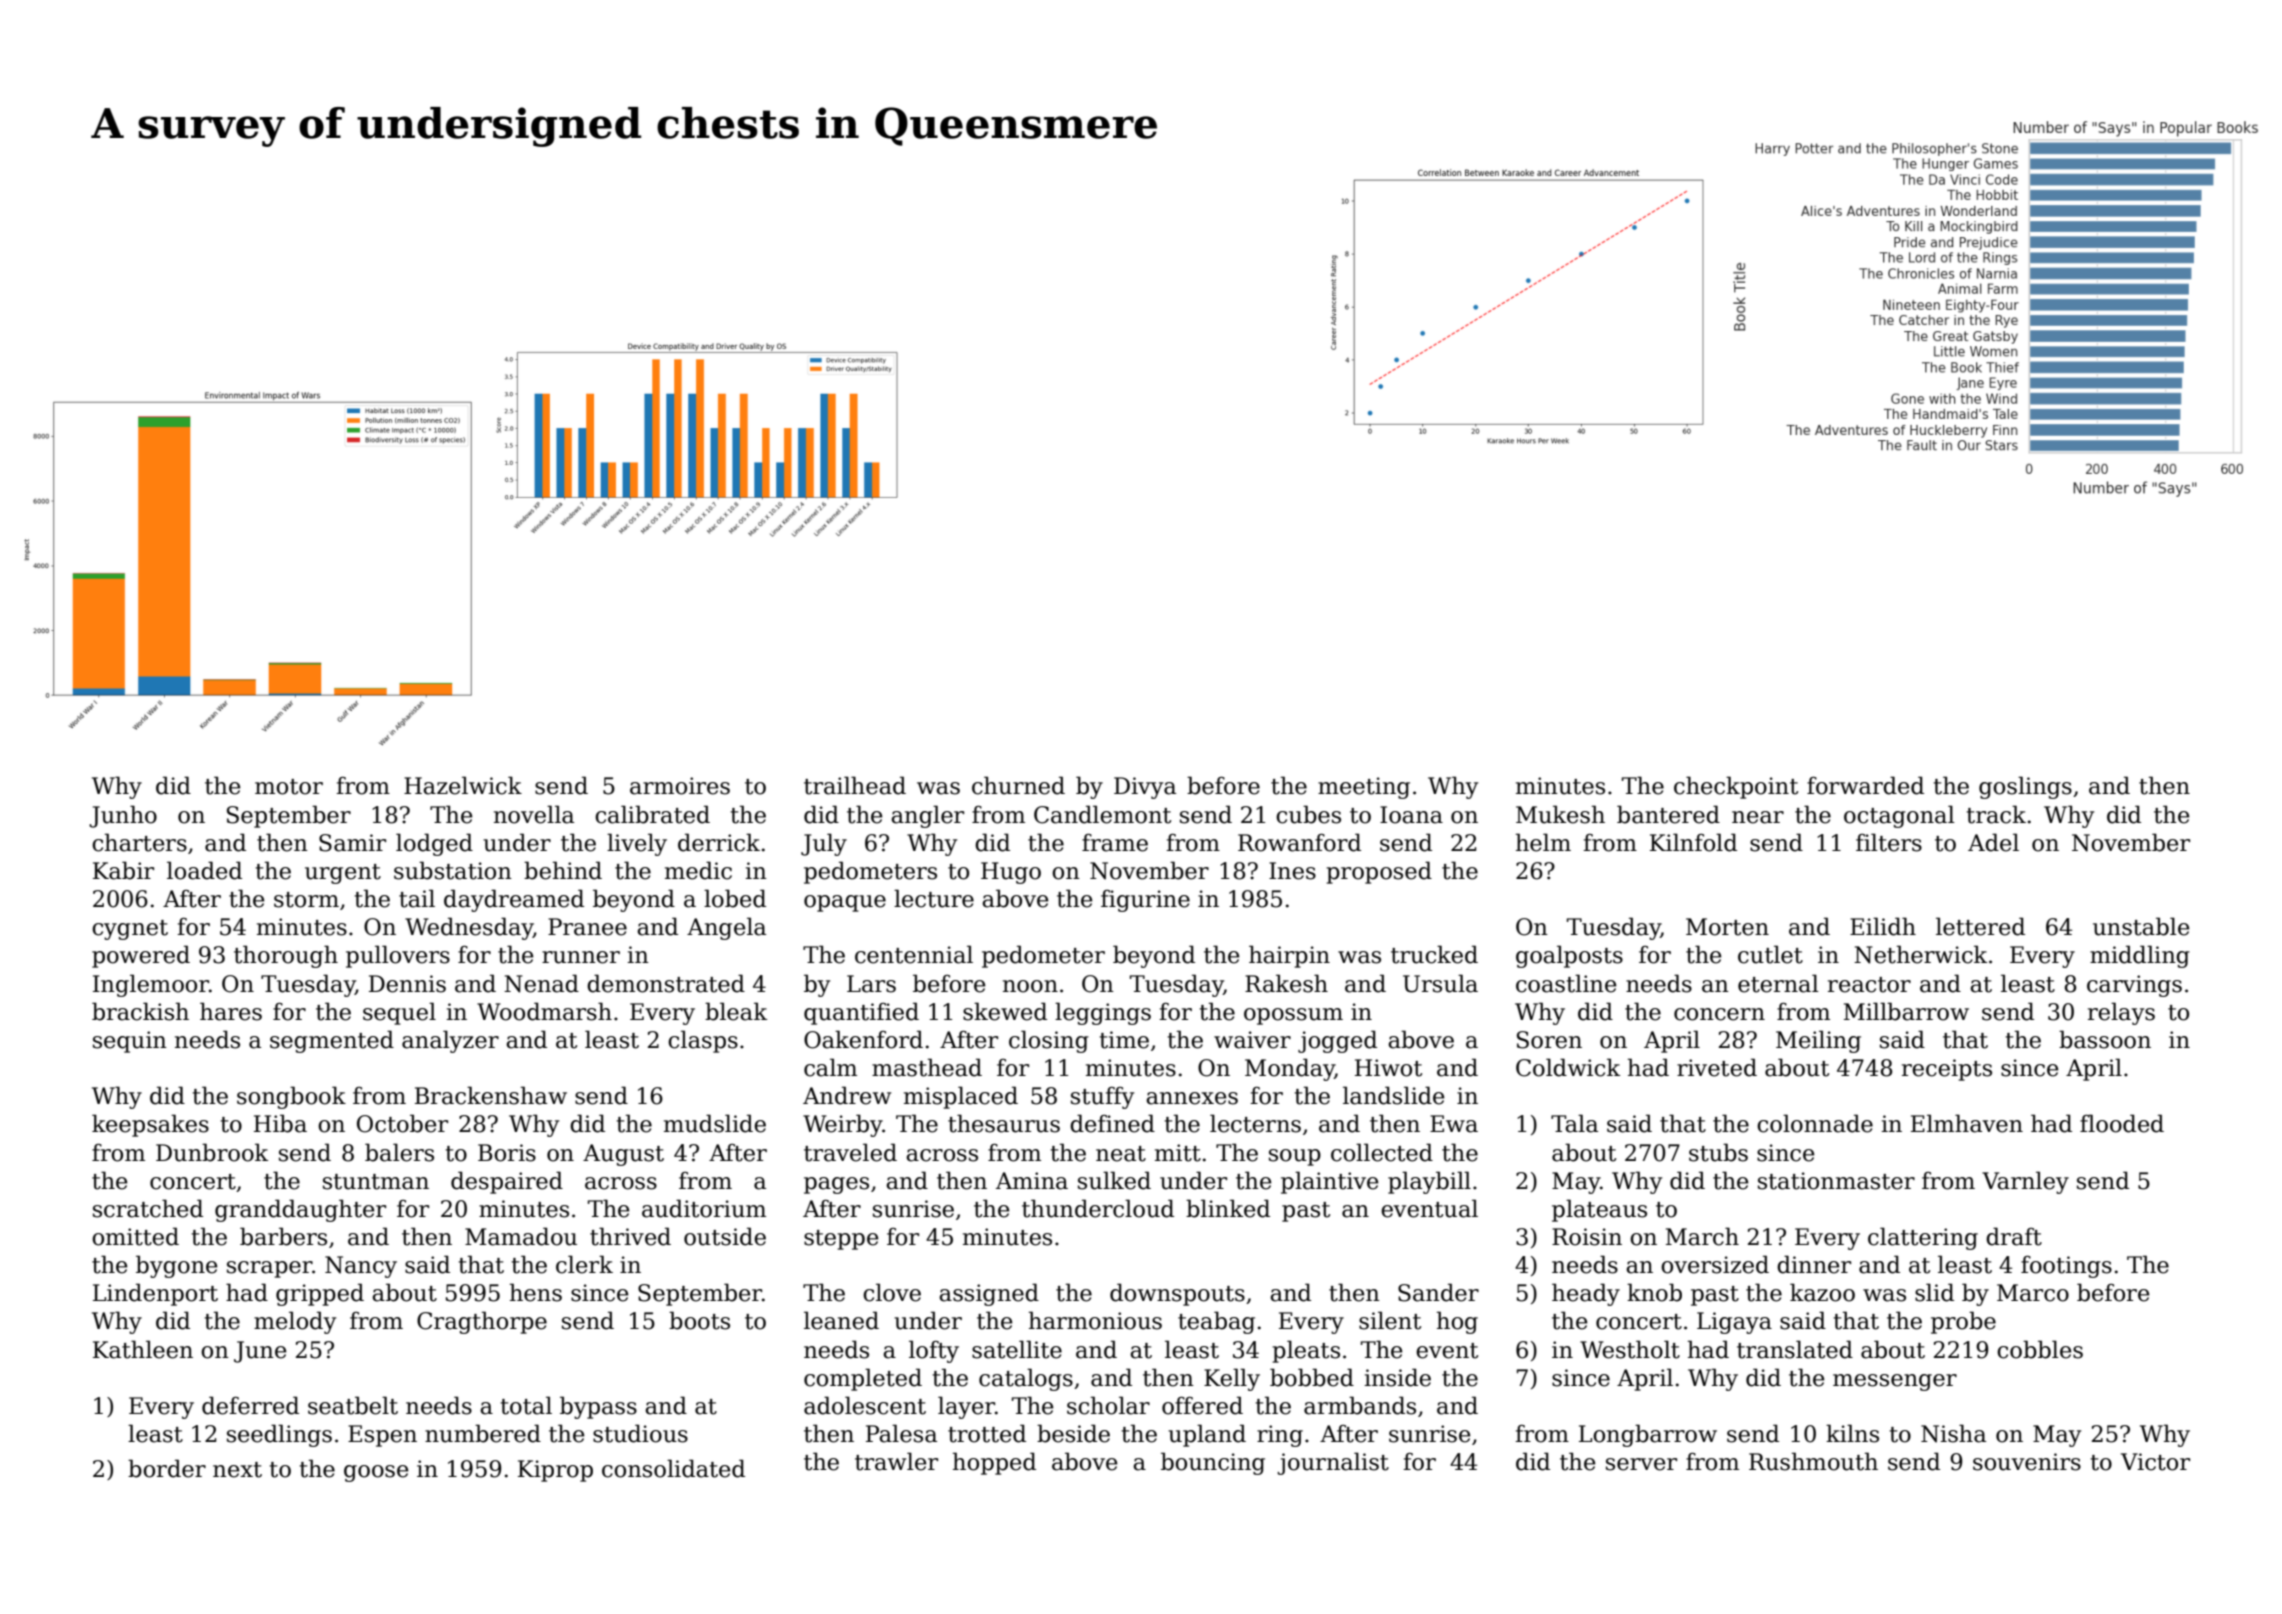 This screenshot has height=1614, width=2282. What do you see at coordinates (1145, 901) in the screenshot?
I see `figurine` at bounding box center [1145, 901].
